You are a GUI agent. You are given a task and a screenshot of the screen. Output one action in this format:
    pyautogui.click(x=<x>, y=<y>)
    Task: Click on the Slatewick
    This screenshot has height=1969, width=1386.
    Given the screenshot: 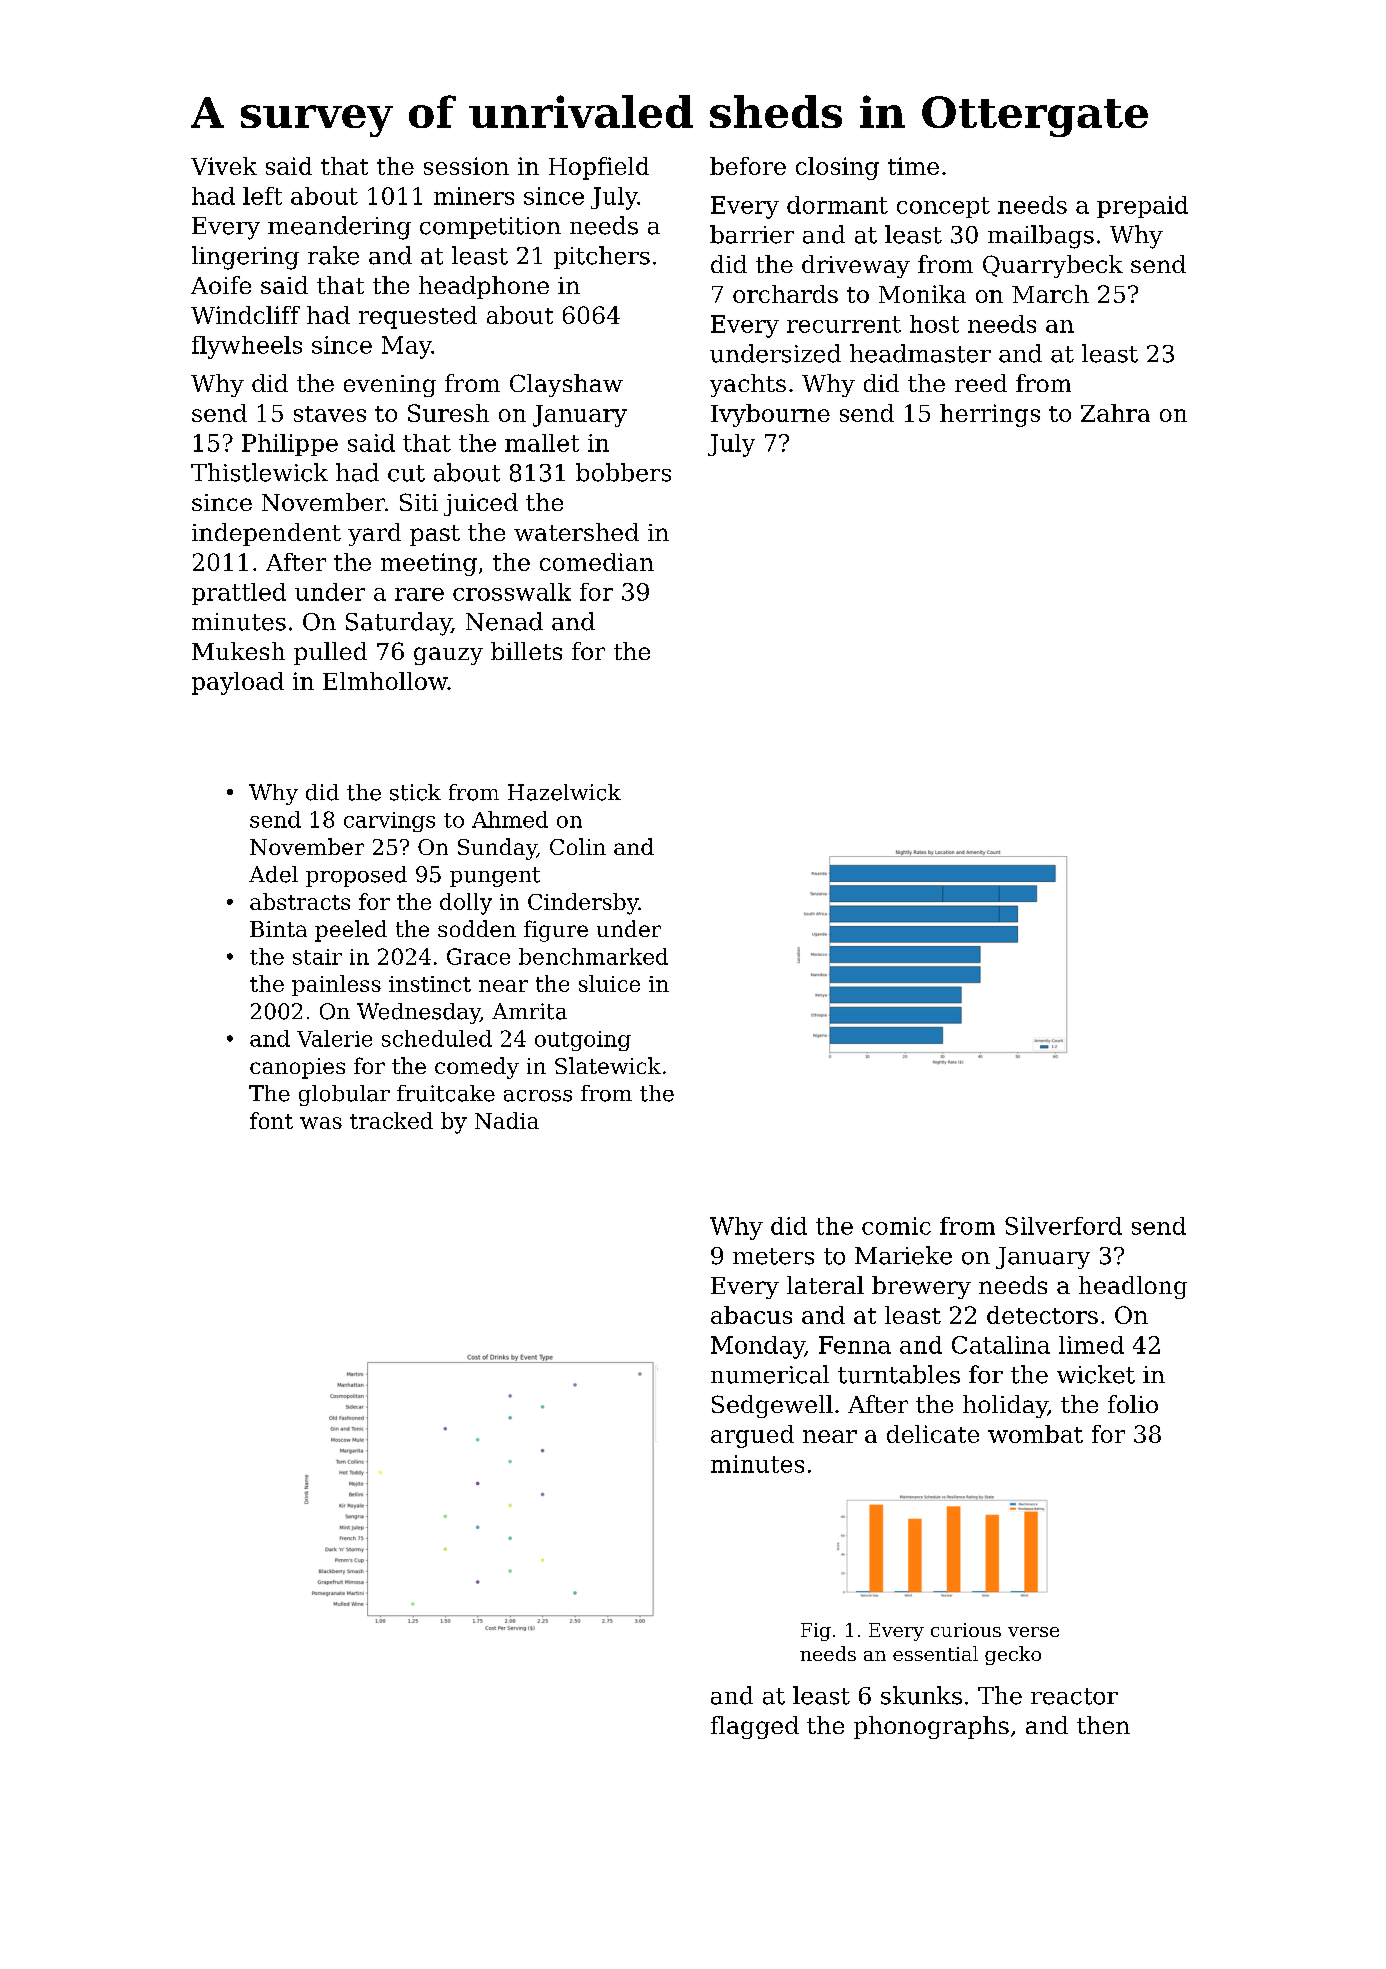 What is the action you would take?
    pyautogui.click(x=608, y=1065)
